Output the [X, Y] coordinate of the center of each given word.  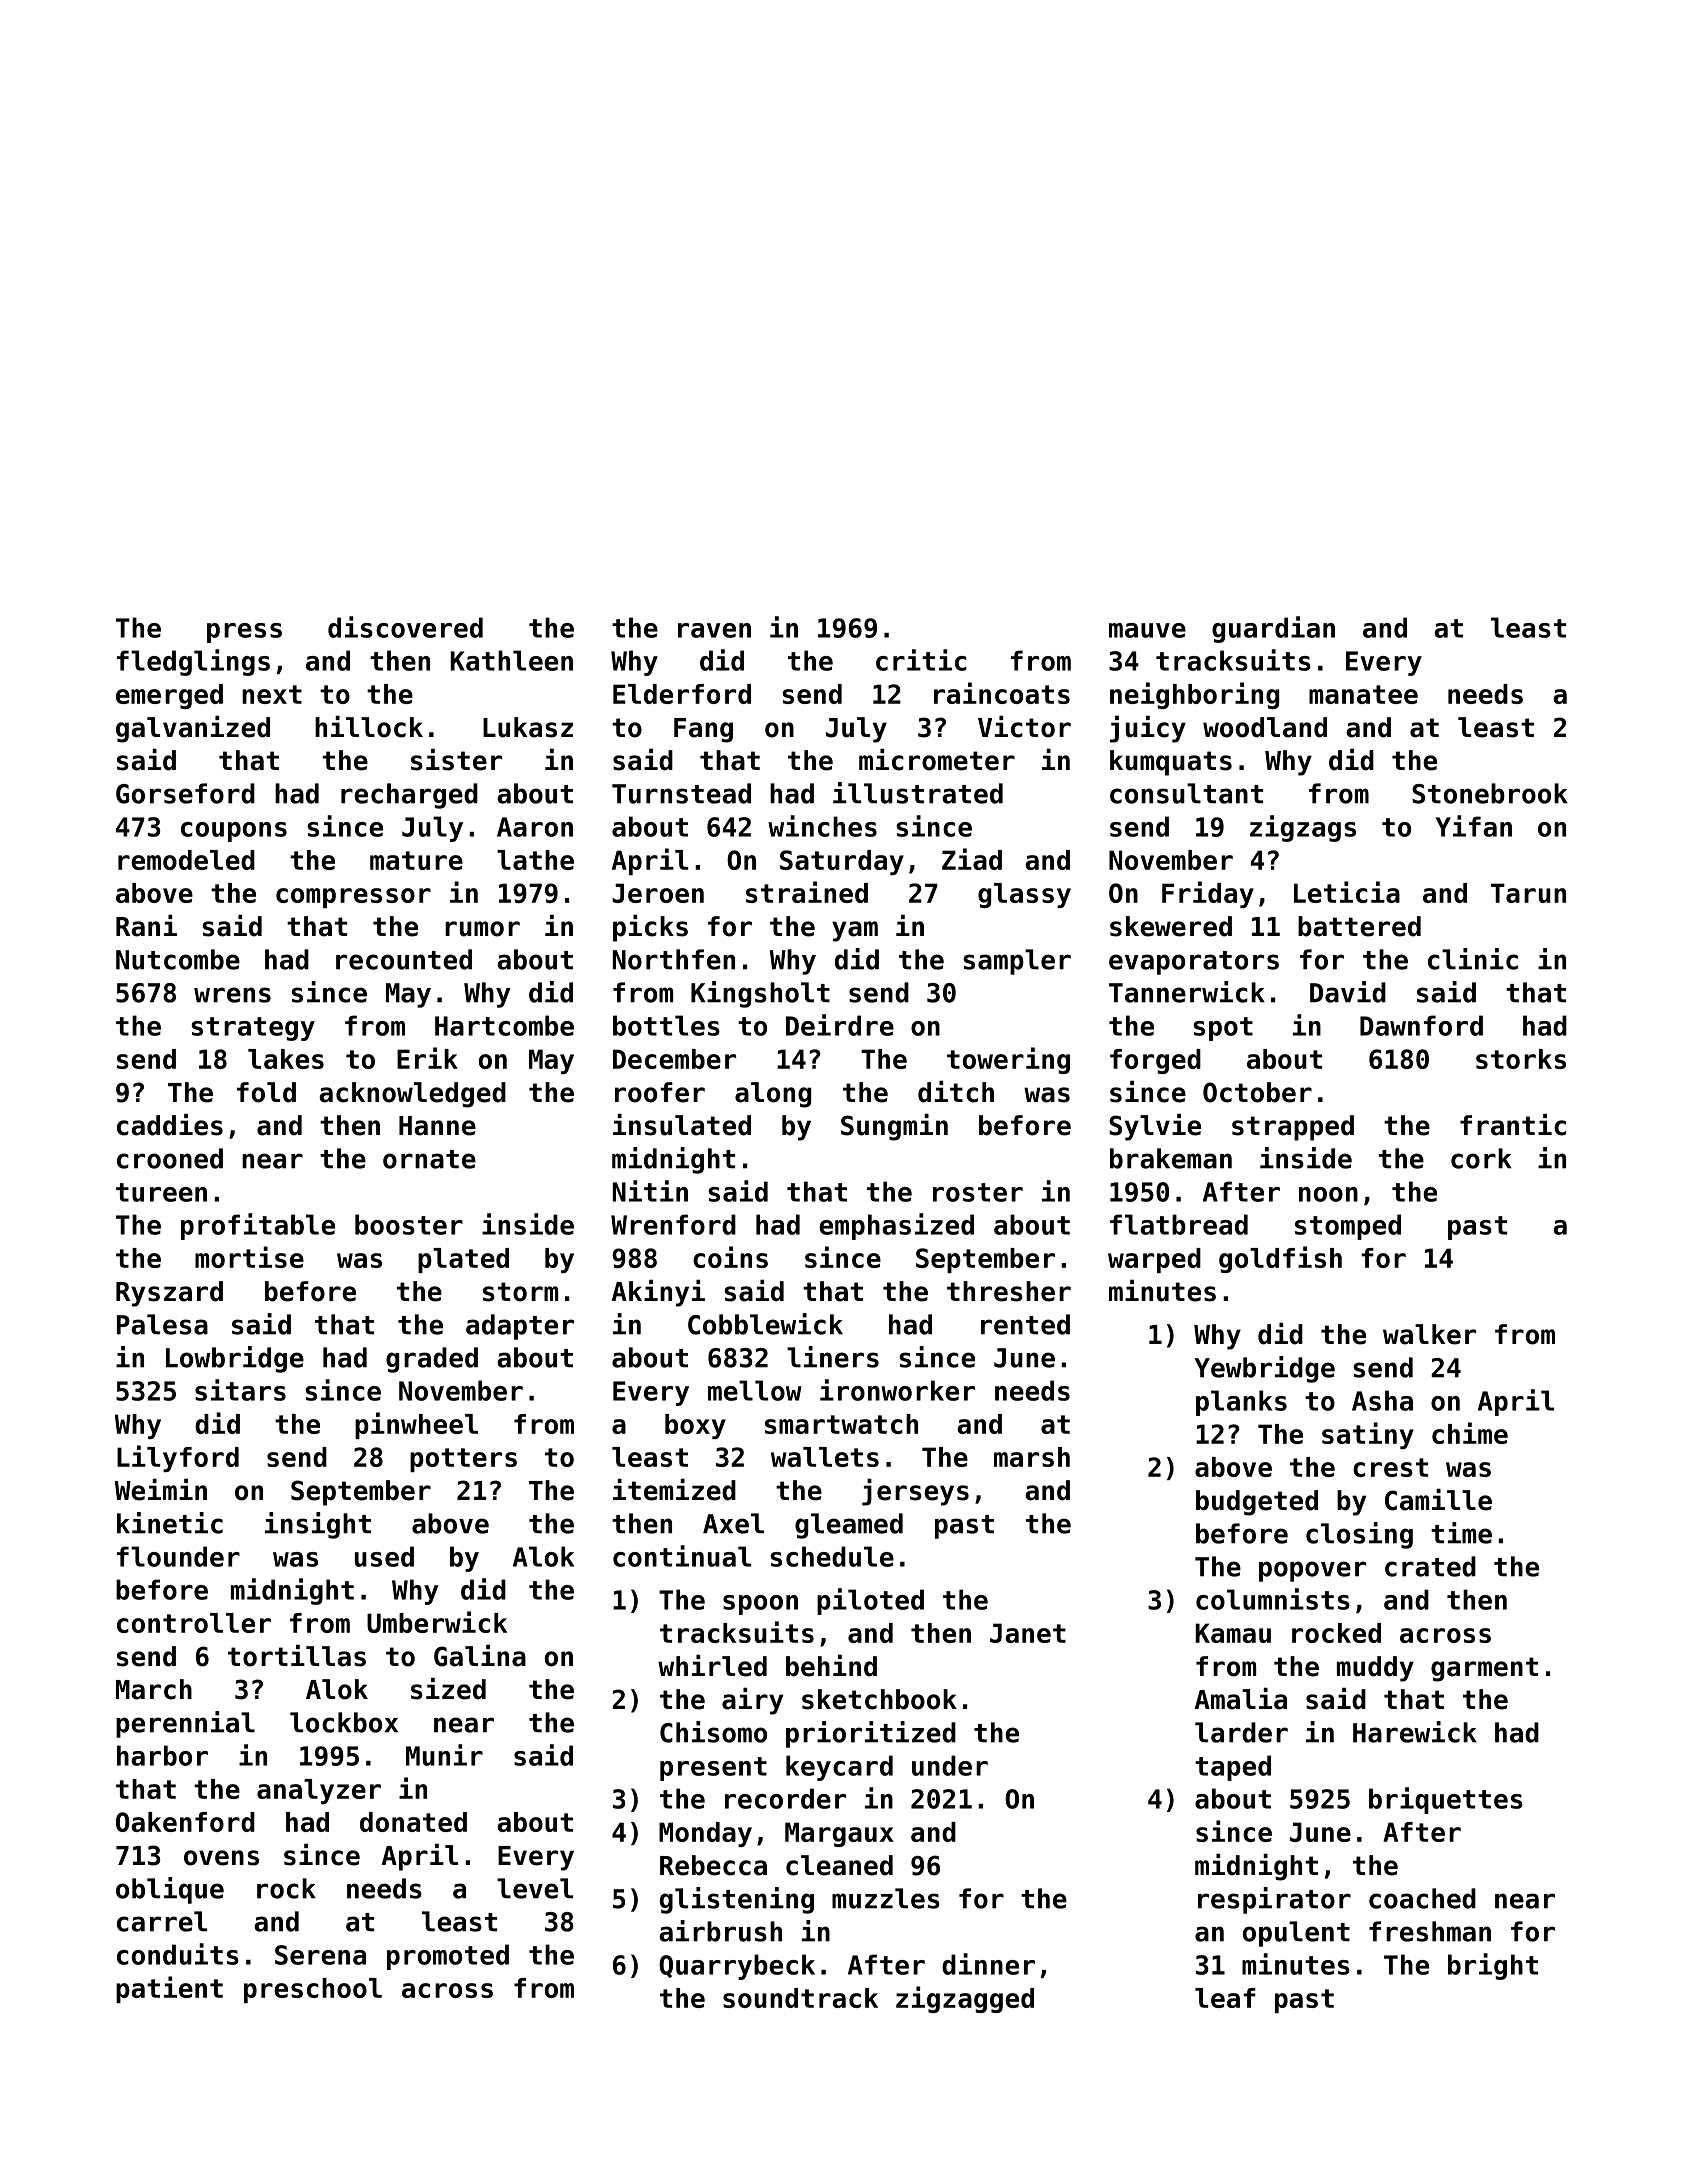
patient [169, 1989]
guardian [1273, 629]
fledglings [193, 662]
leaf [1225, 1998]
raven [714, 630]
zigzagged [965, 1999]
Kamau [1233, 1633]
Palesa [162, 1324]
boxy [695, 1426]
